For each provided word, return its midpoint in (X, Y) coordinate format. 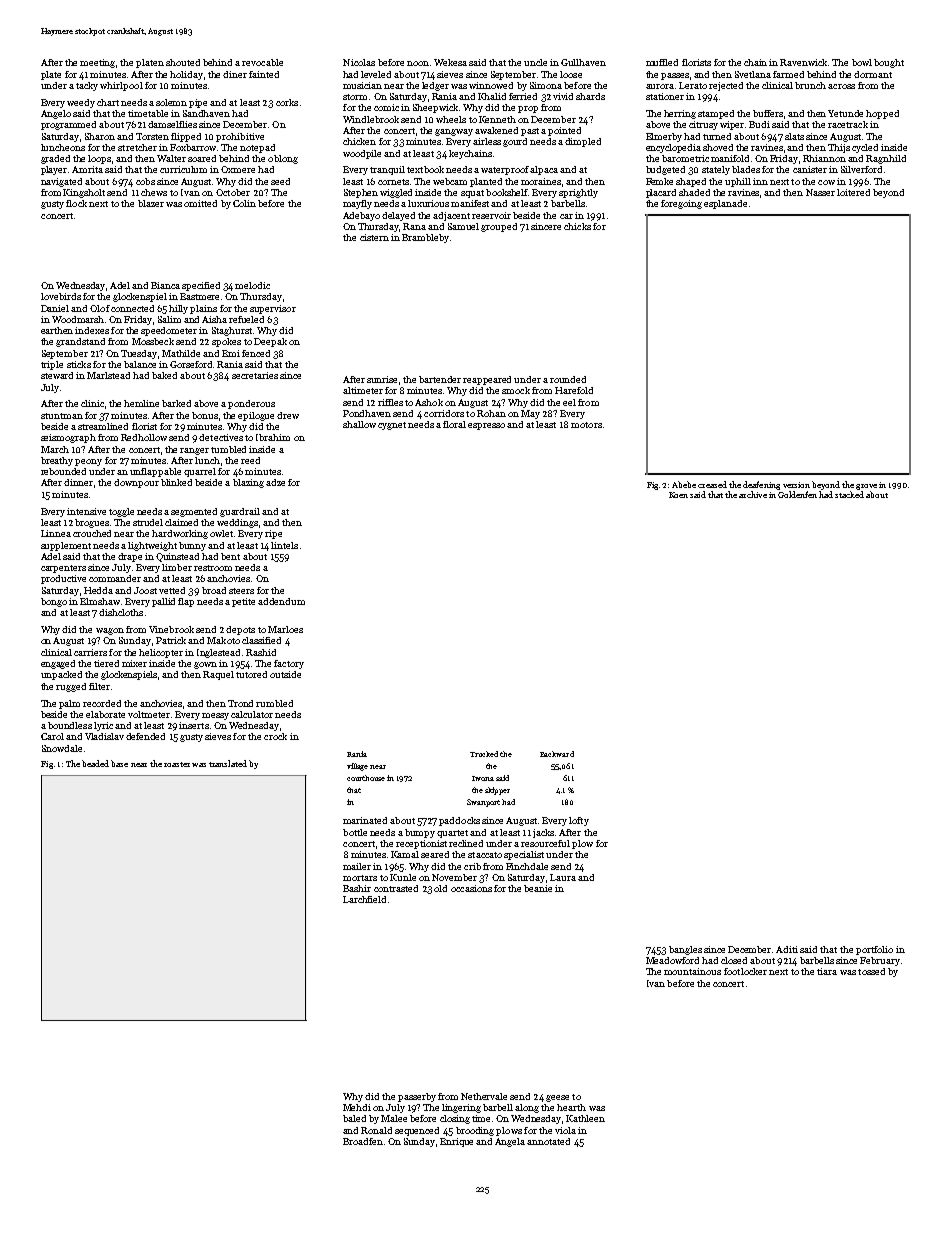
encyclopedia (673, 148)
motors (586, 425)
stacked (849, 494)
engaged (58, 664)
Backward (557, 754)
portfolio (874, 950)
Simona (546, 85)
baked (164, 375)
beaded (95, 763)
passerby (417, 1097)
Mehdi (357, 1107)
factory (289, 664)
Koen (678, 495)
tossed (871, 971)
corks (287, 102)
